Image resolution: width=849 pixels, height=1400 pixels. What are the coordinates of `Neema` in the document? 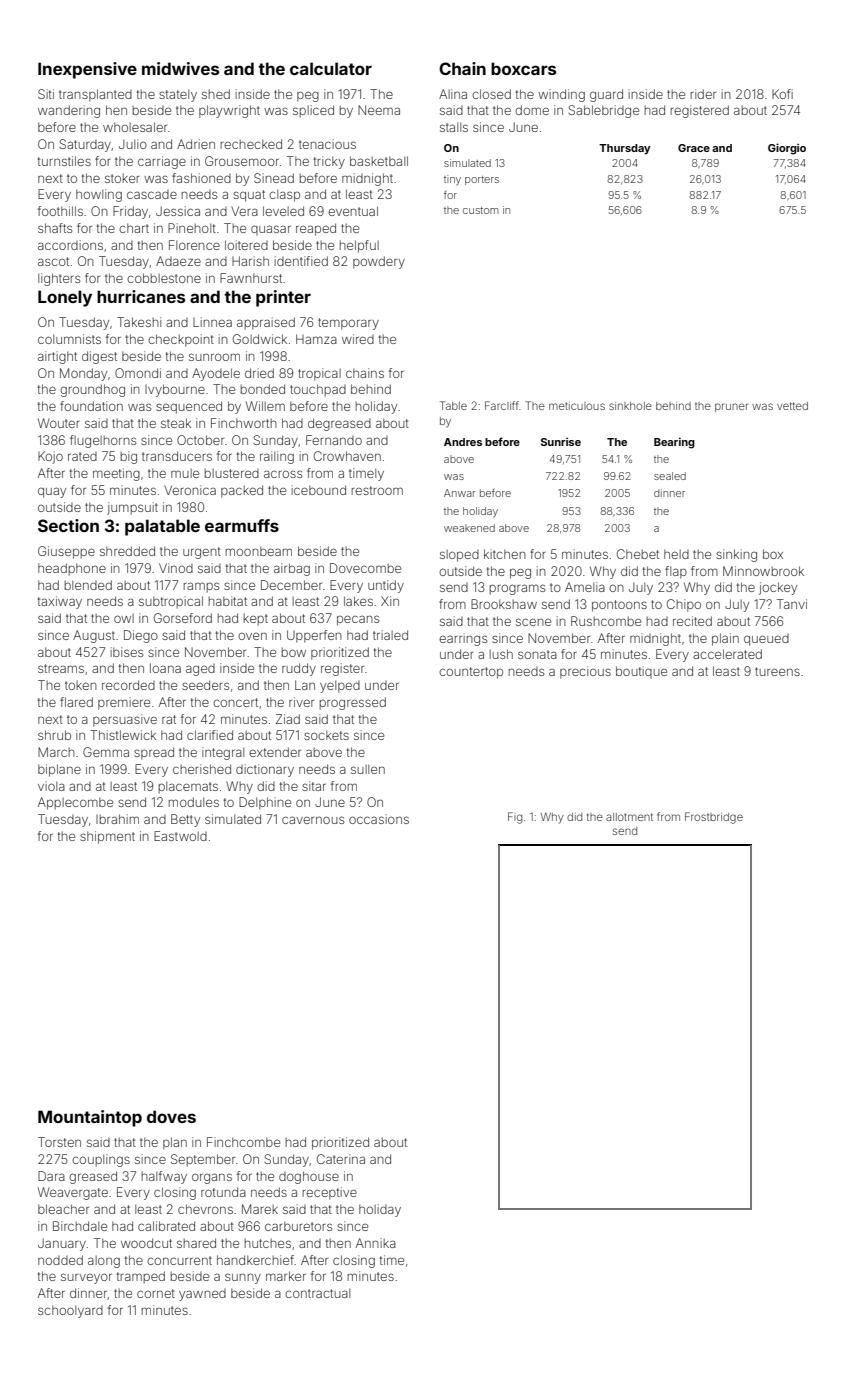 It's located at (379, 110).
